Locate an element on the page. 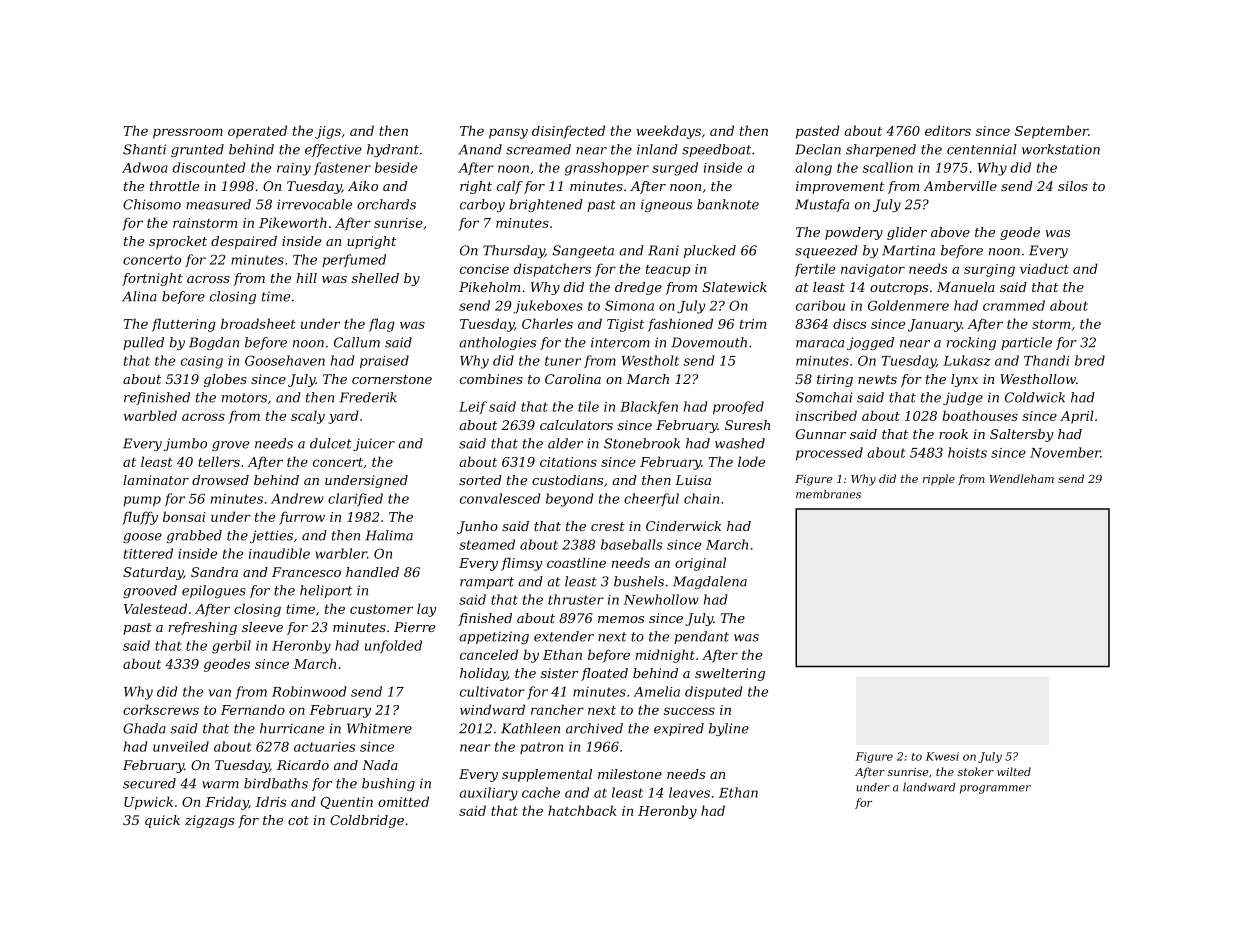  pendant is located at coordinates (701, 637).
